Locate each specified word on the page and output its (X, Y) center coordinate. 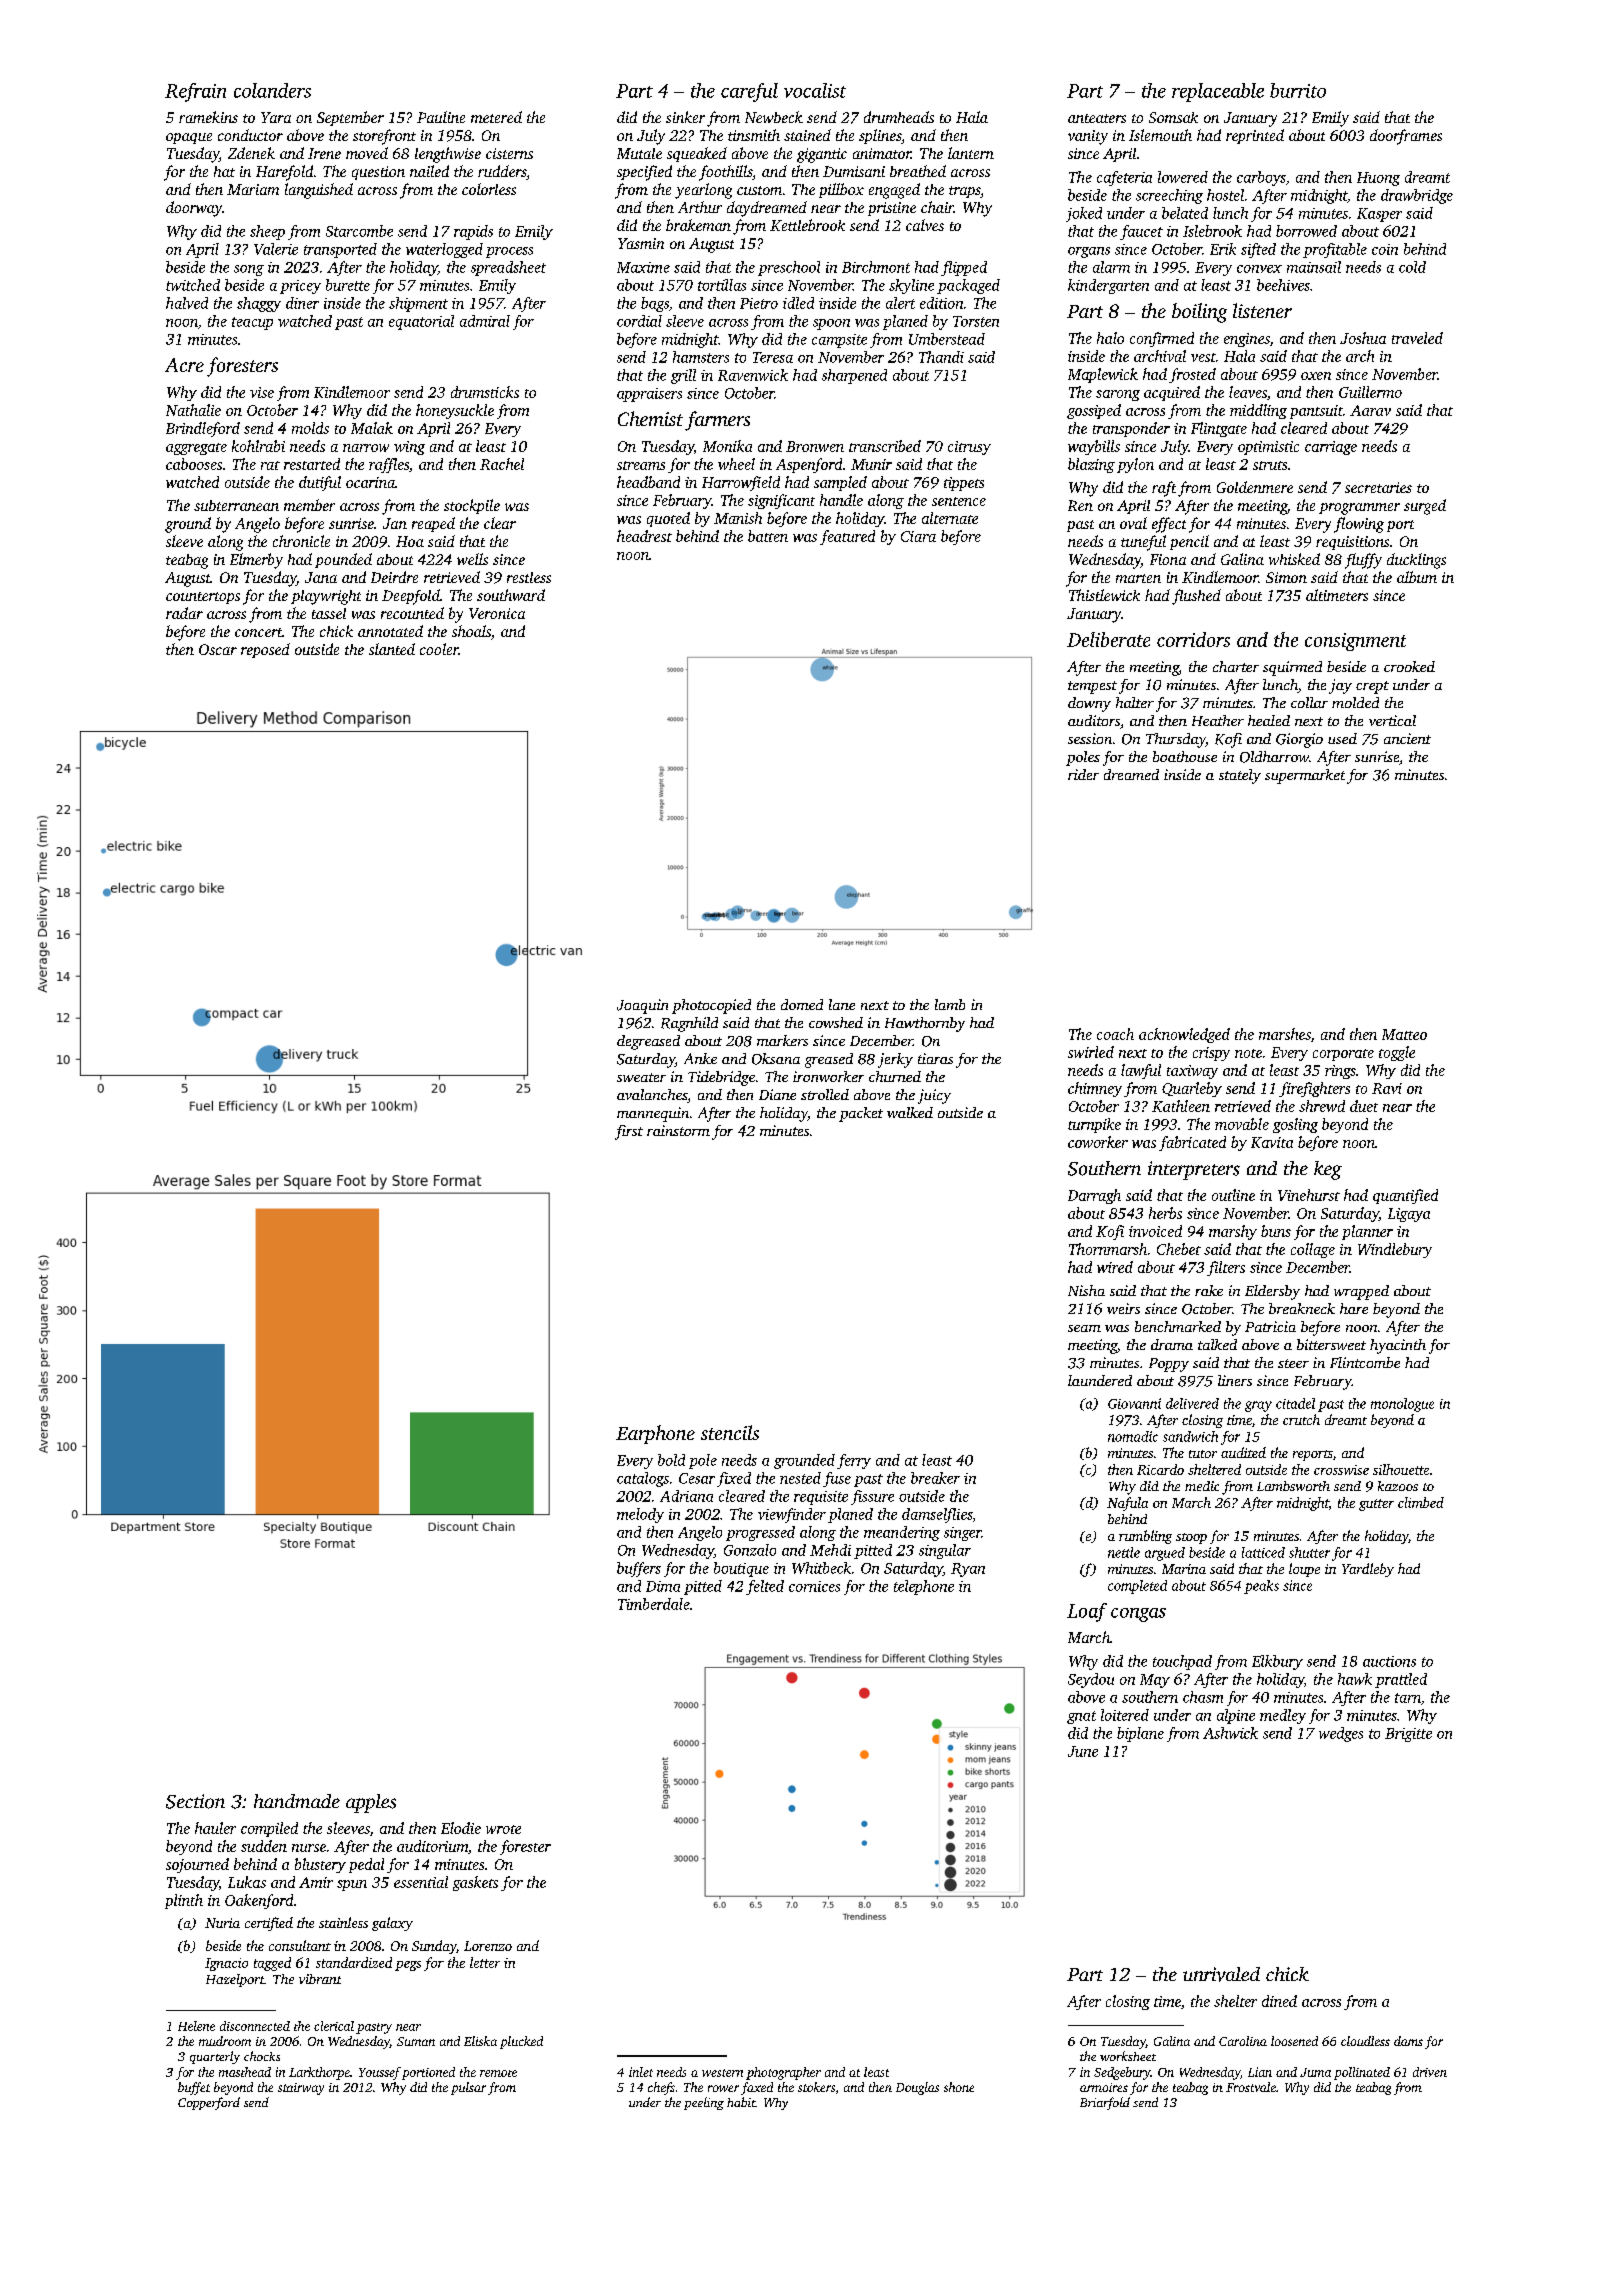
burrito (1298, 90)
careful (749, 92)
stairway (301, 2089)
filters (1226, 1268)
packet (861, 1114)
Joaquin (642, 1006)
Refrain (195, 92)
